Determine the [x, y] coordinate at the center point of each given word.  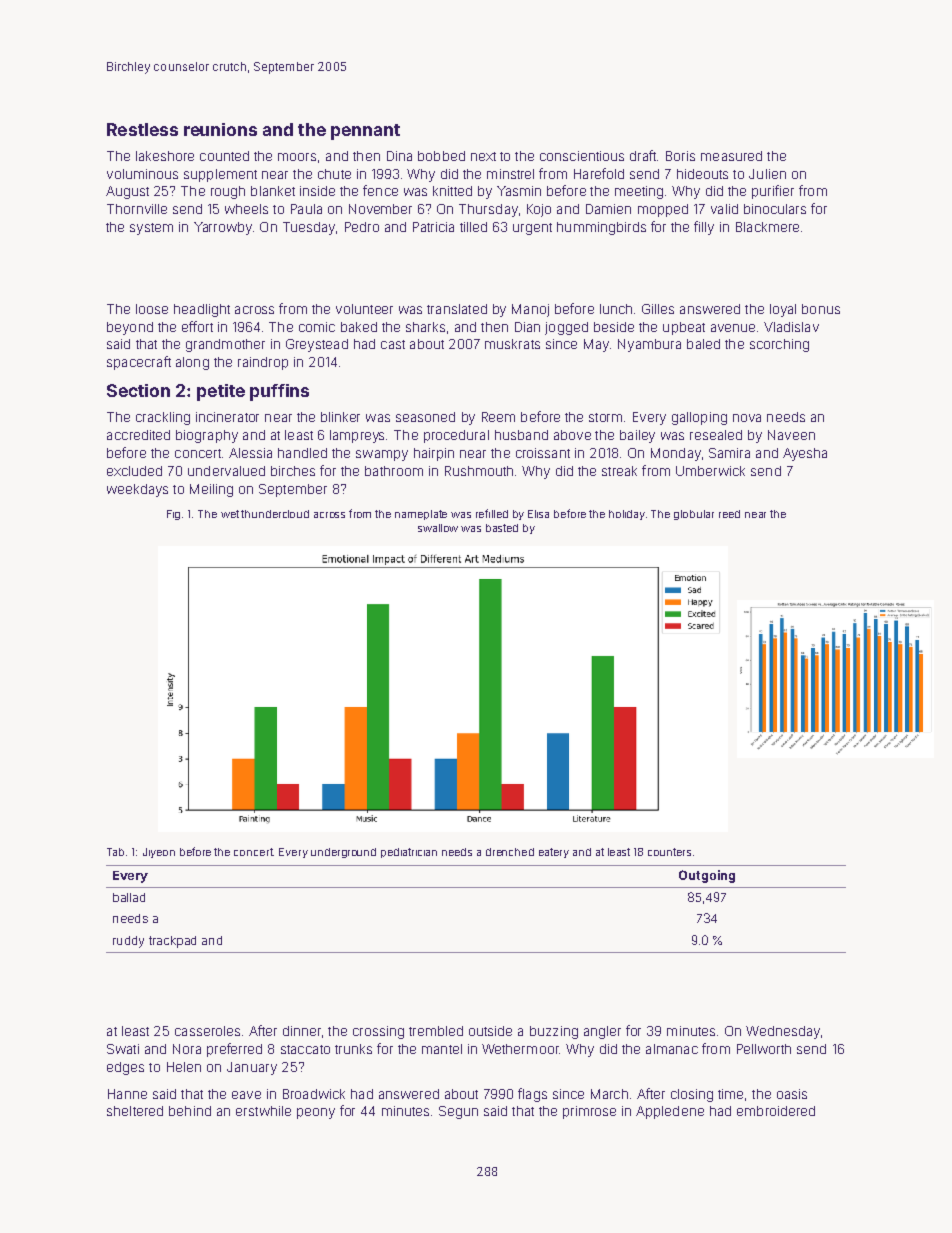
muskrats [512, 344]
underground [343, 853]
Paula [306, 209]
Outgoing [707, 876]
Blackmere [767, 227]
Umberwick [710, 471]
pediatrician [409, 853]
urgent [532, 229]
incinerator [227, 417]
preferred [234, 1050]
